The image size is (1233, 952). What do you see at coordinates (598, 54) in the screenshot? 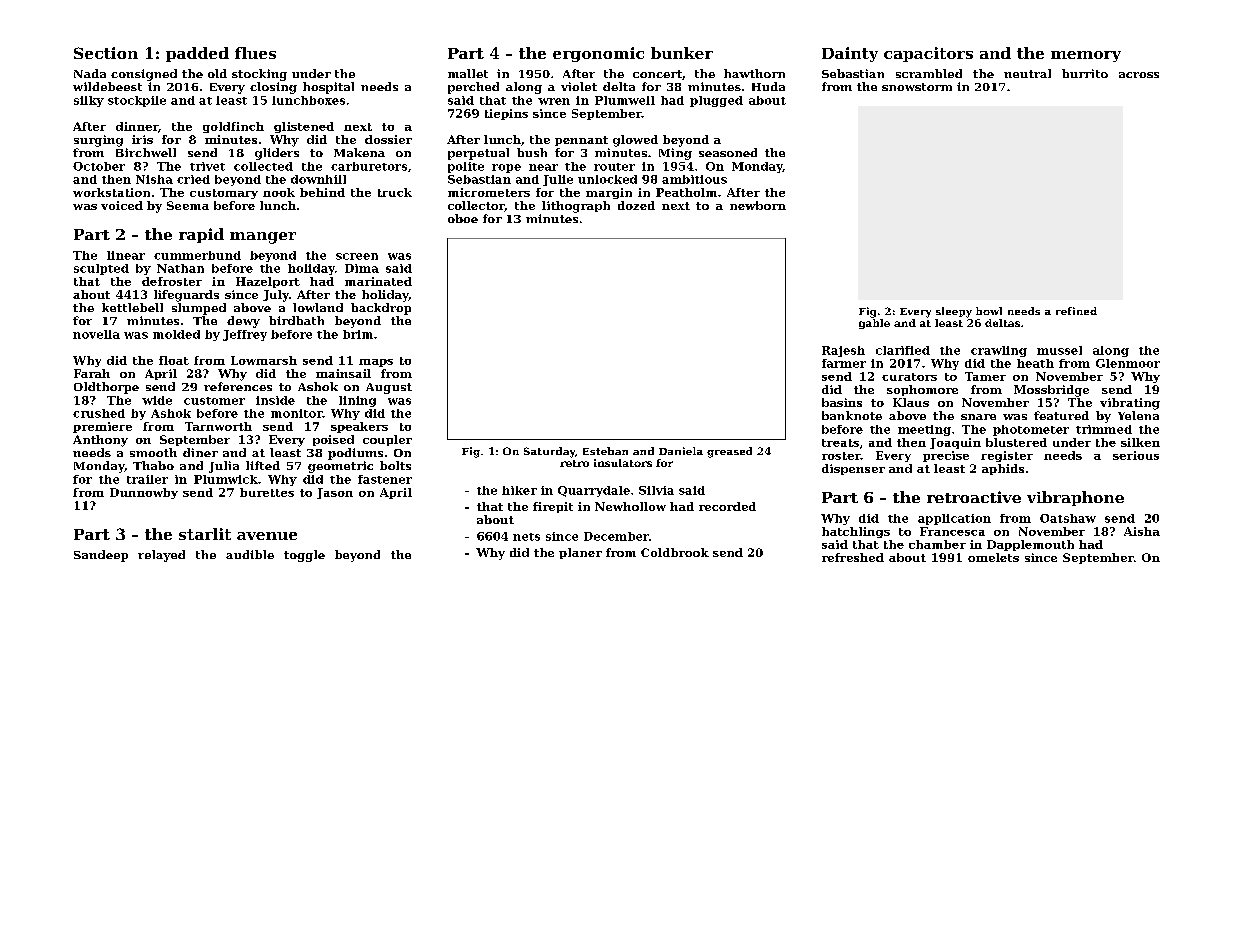
I see `ergonomic` at bounding box center [598, 54].
